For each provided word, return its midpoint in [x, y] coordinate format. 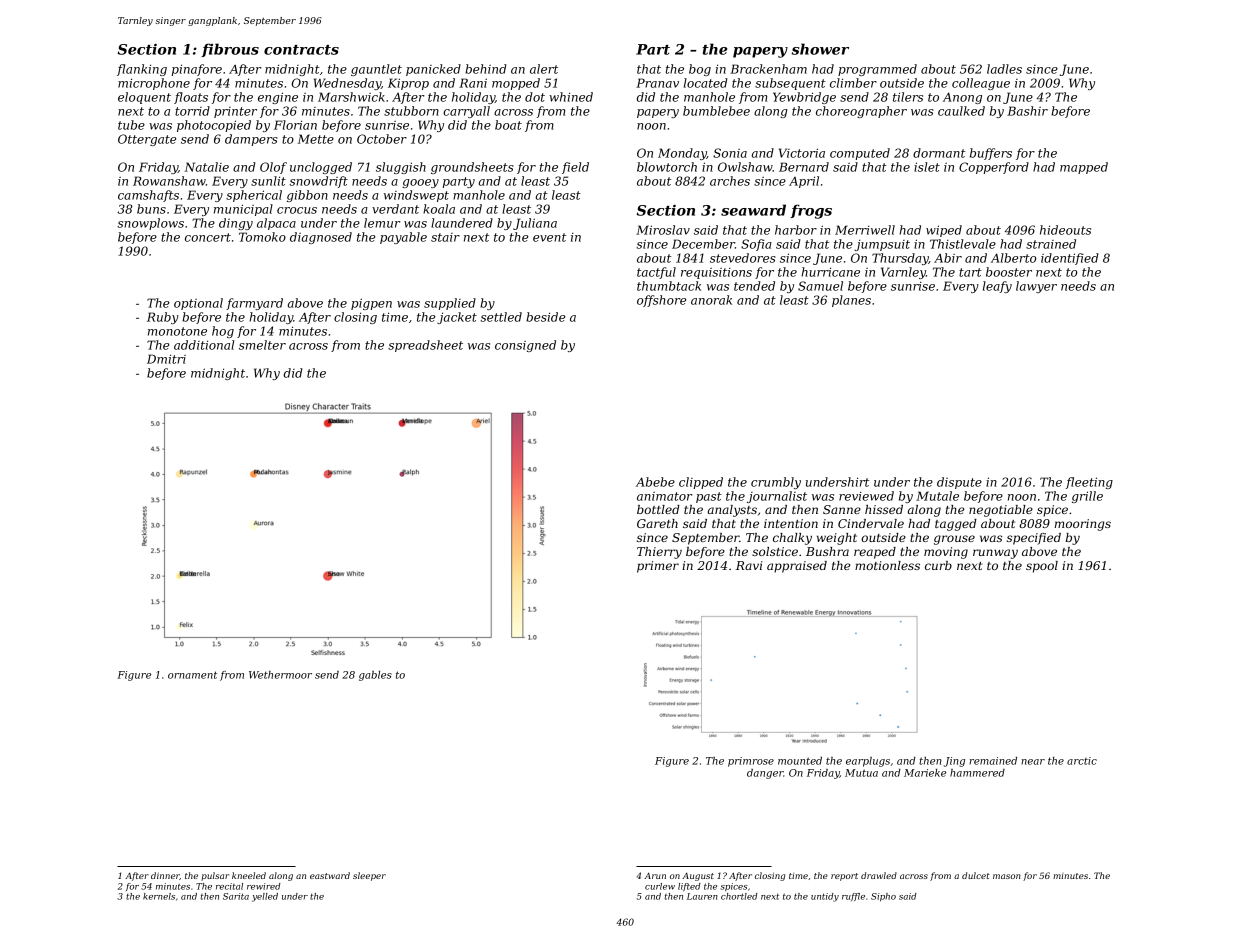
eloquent [144, 98]
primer [658, 567]
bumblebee [716, 111]
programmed [877, 70]
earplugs [868, 762]
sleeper [369, 876]
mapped [1084, 168]
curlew [660, 886]
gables [375, 676]
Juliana [535, 224]
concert [208, 237]
